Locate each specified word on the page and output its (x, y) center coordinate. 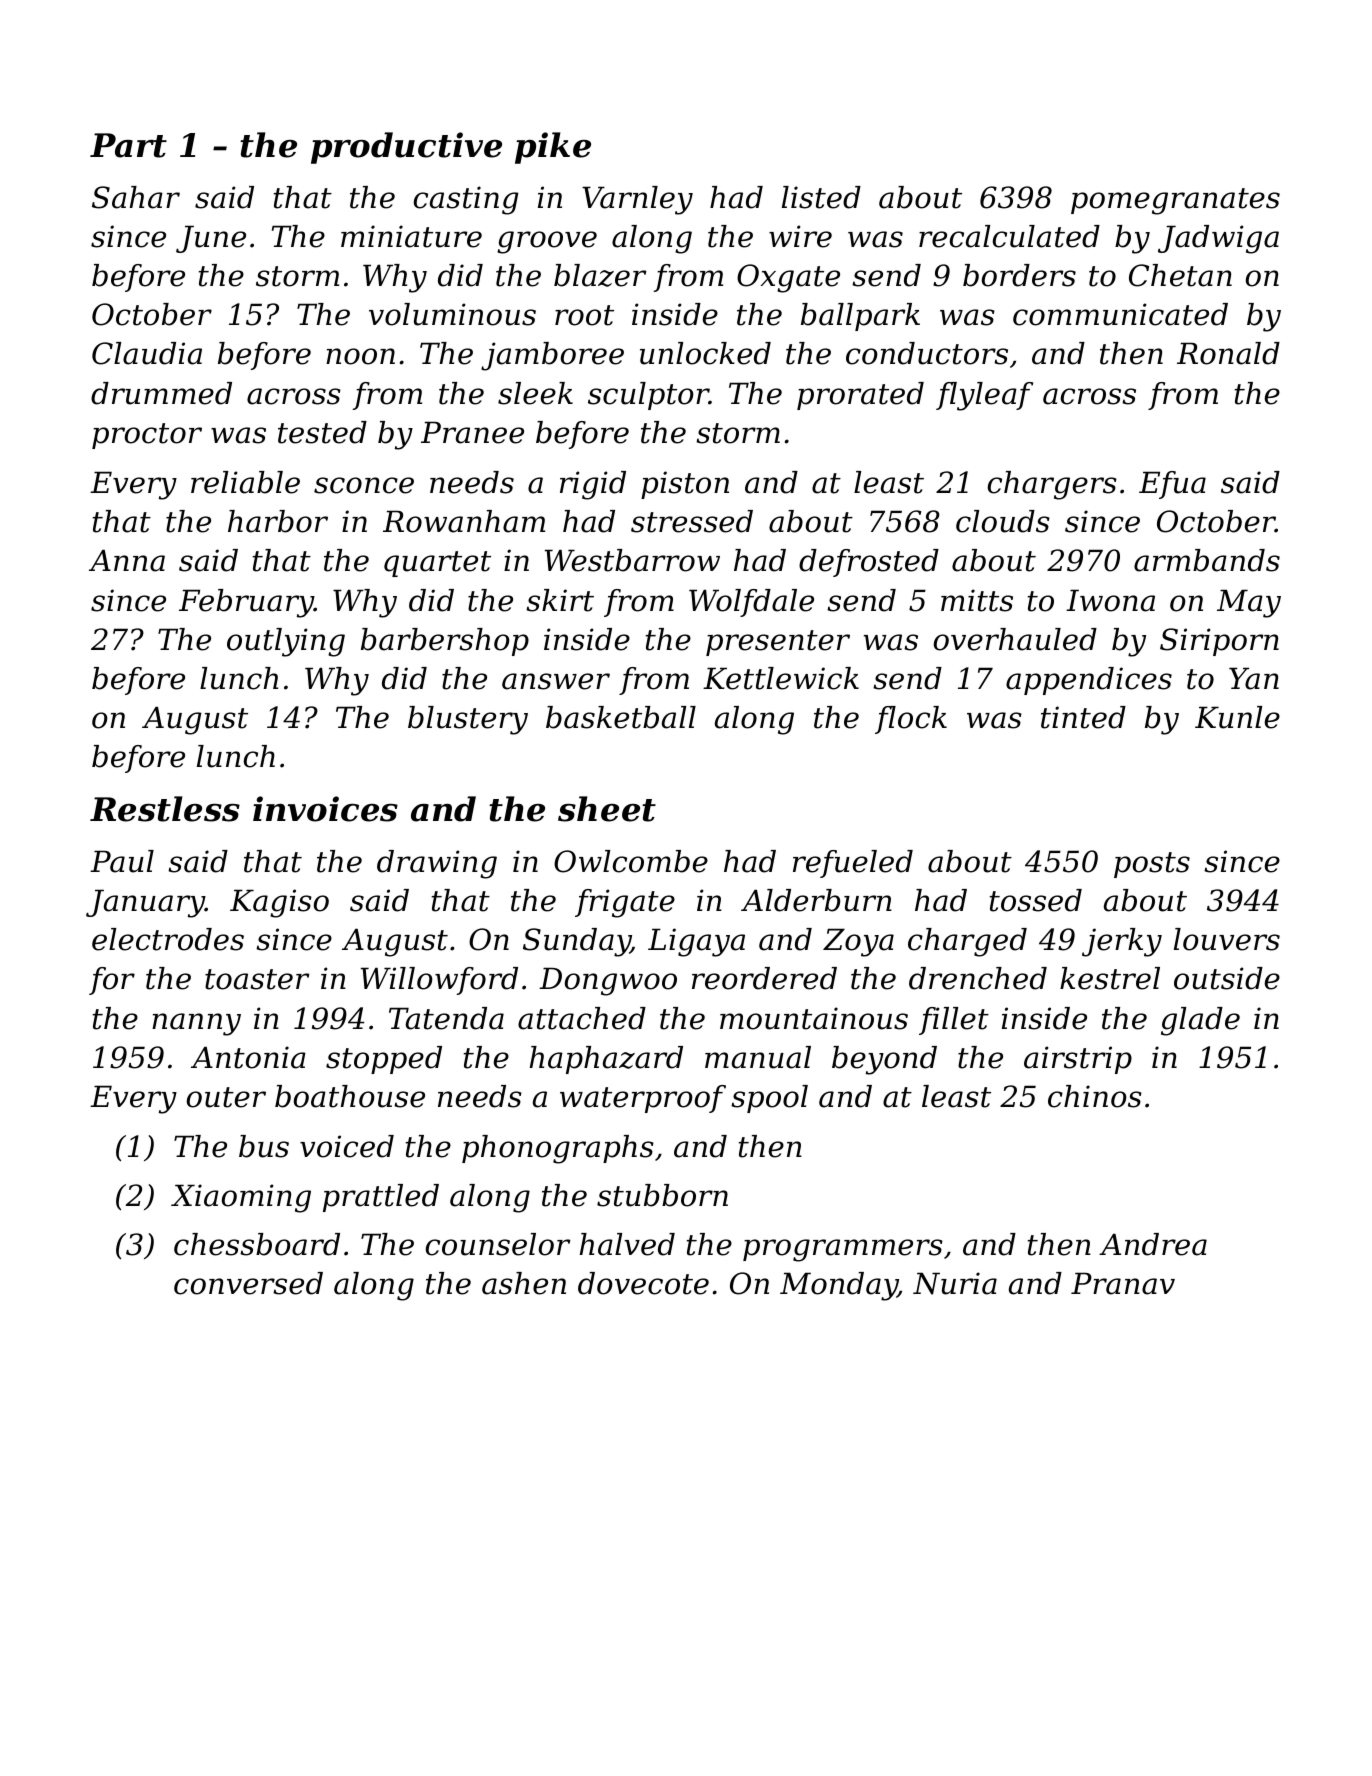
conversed (248, 1283)
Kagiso (279, 903)
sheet (607, 809)
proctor (147, 436)
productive (406, 148)
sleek (535, 393)
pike (553, 148)
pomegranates (1175, 201)
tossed (1036, 900)
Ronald (1228, 353)
